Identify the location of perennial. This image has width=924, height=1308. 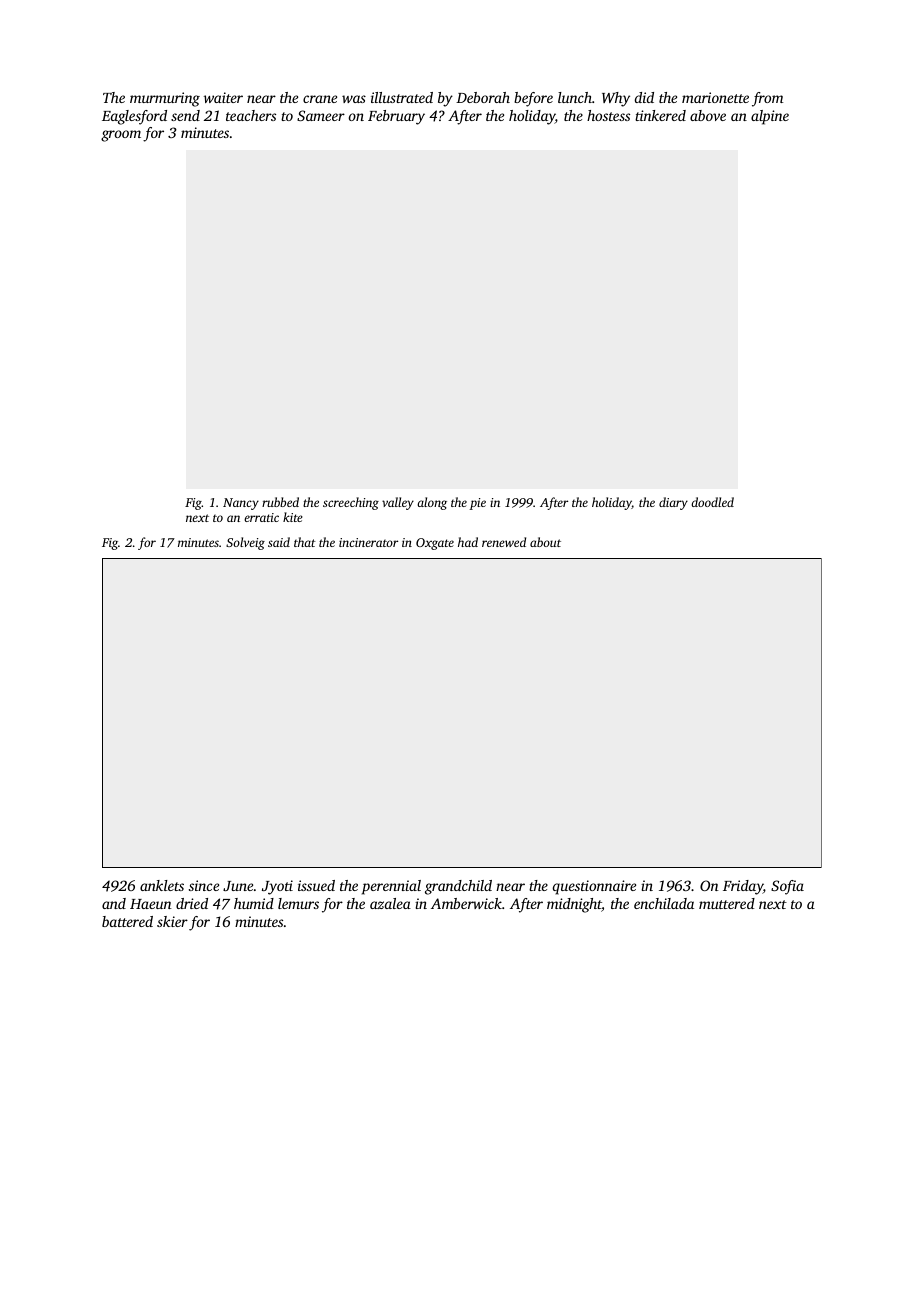
(391, 887).
